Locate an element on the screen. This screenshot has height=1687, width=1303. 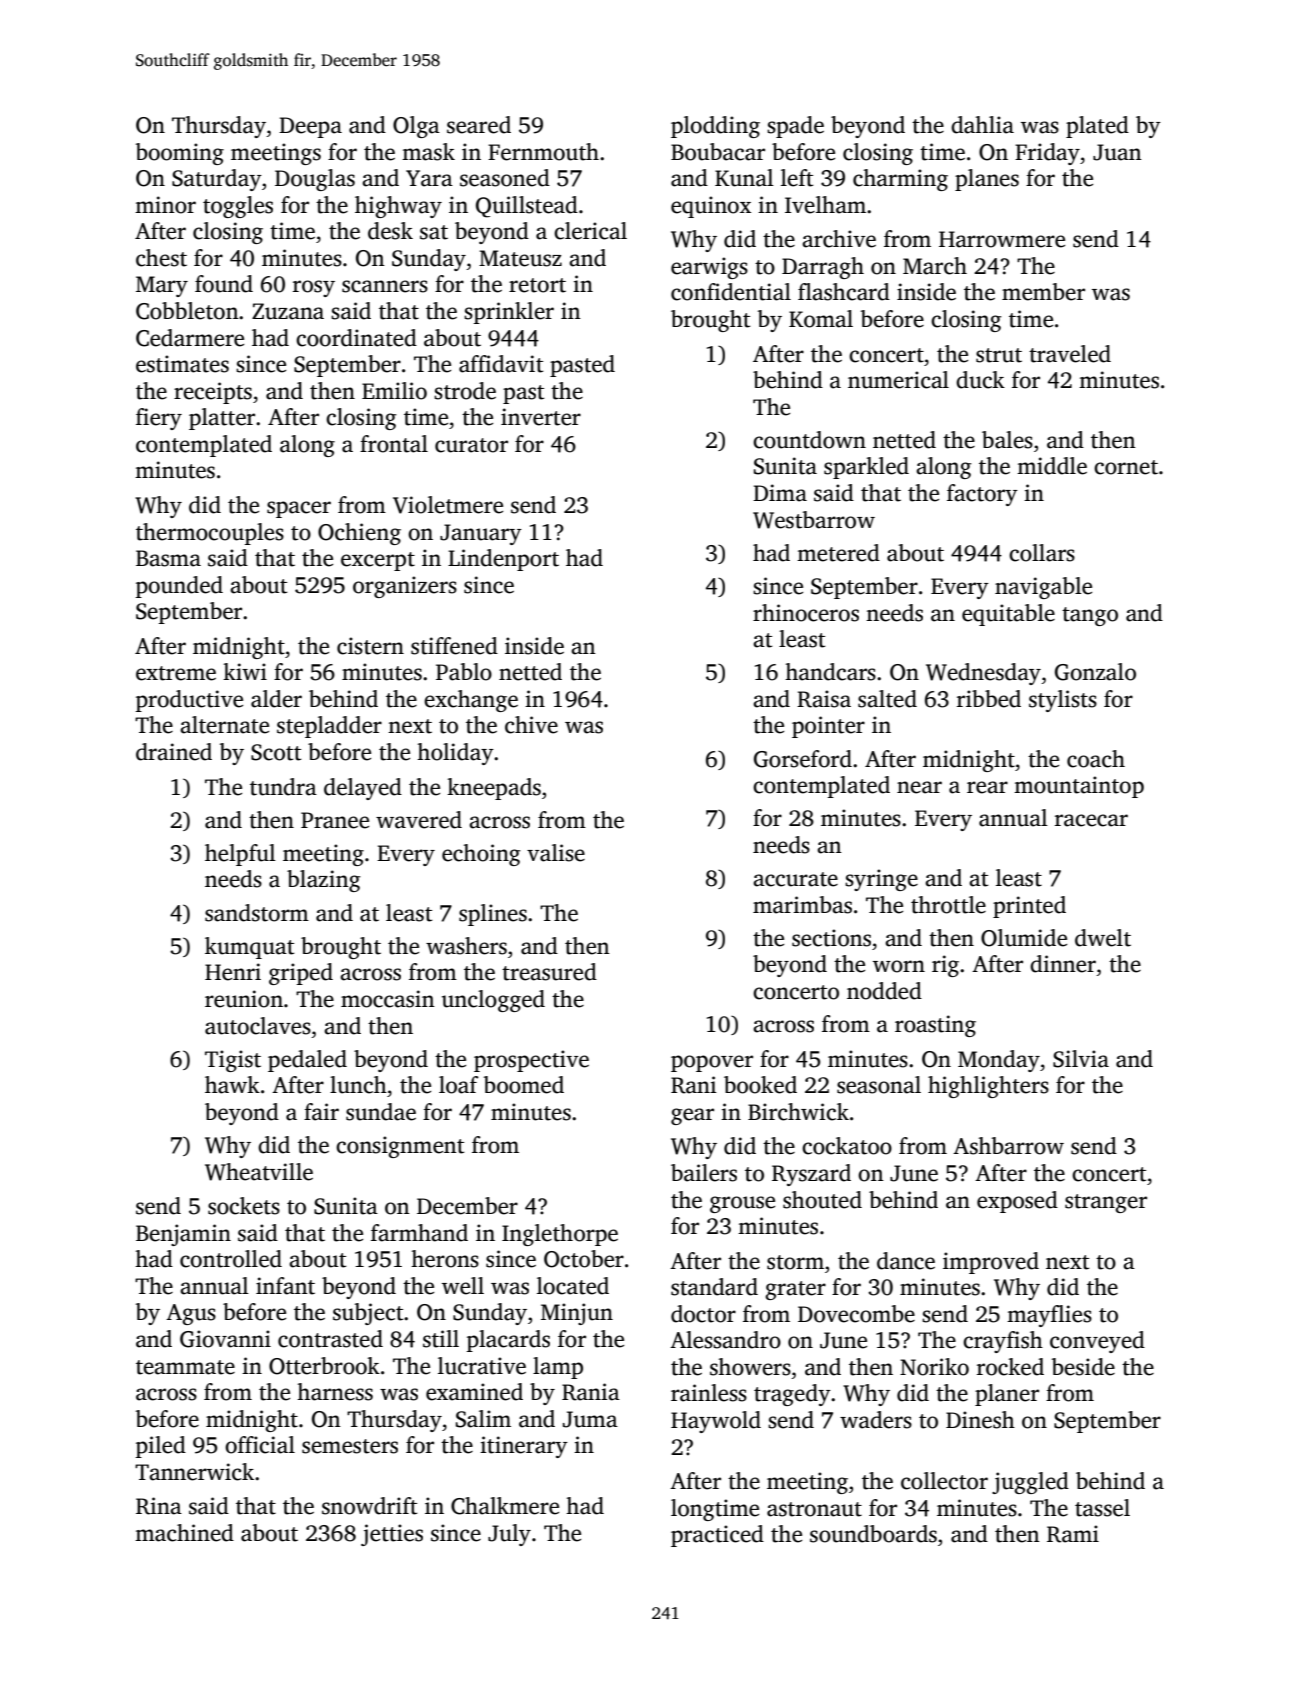
curator is located at coordinates (471, 445).
